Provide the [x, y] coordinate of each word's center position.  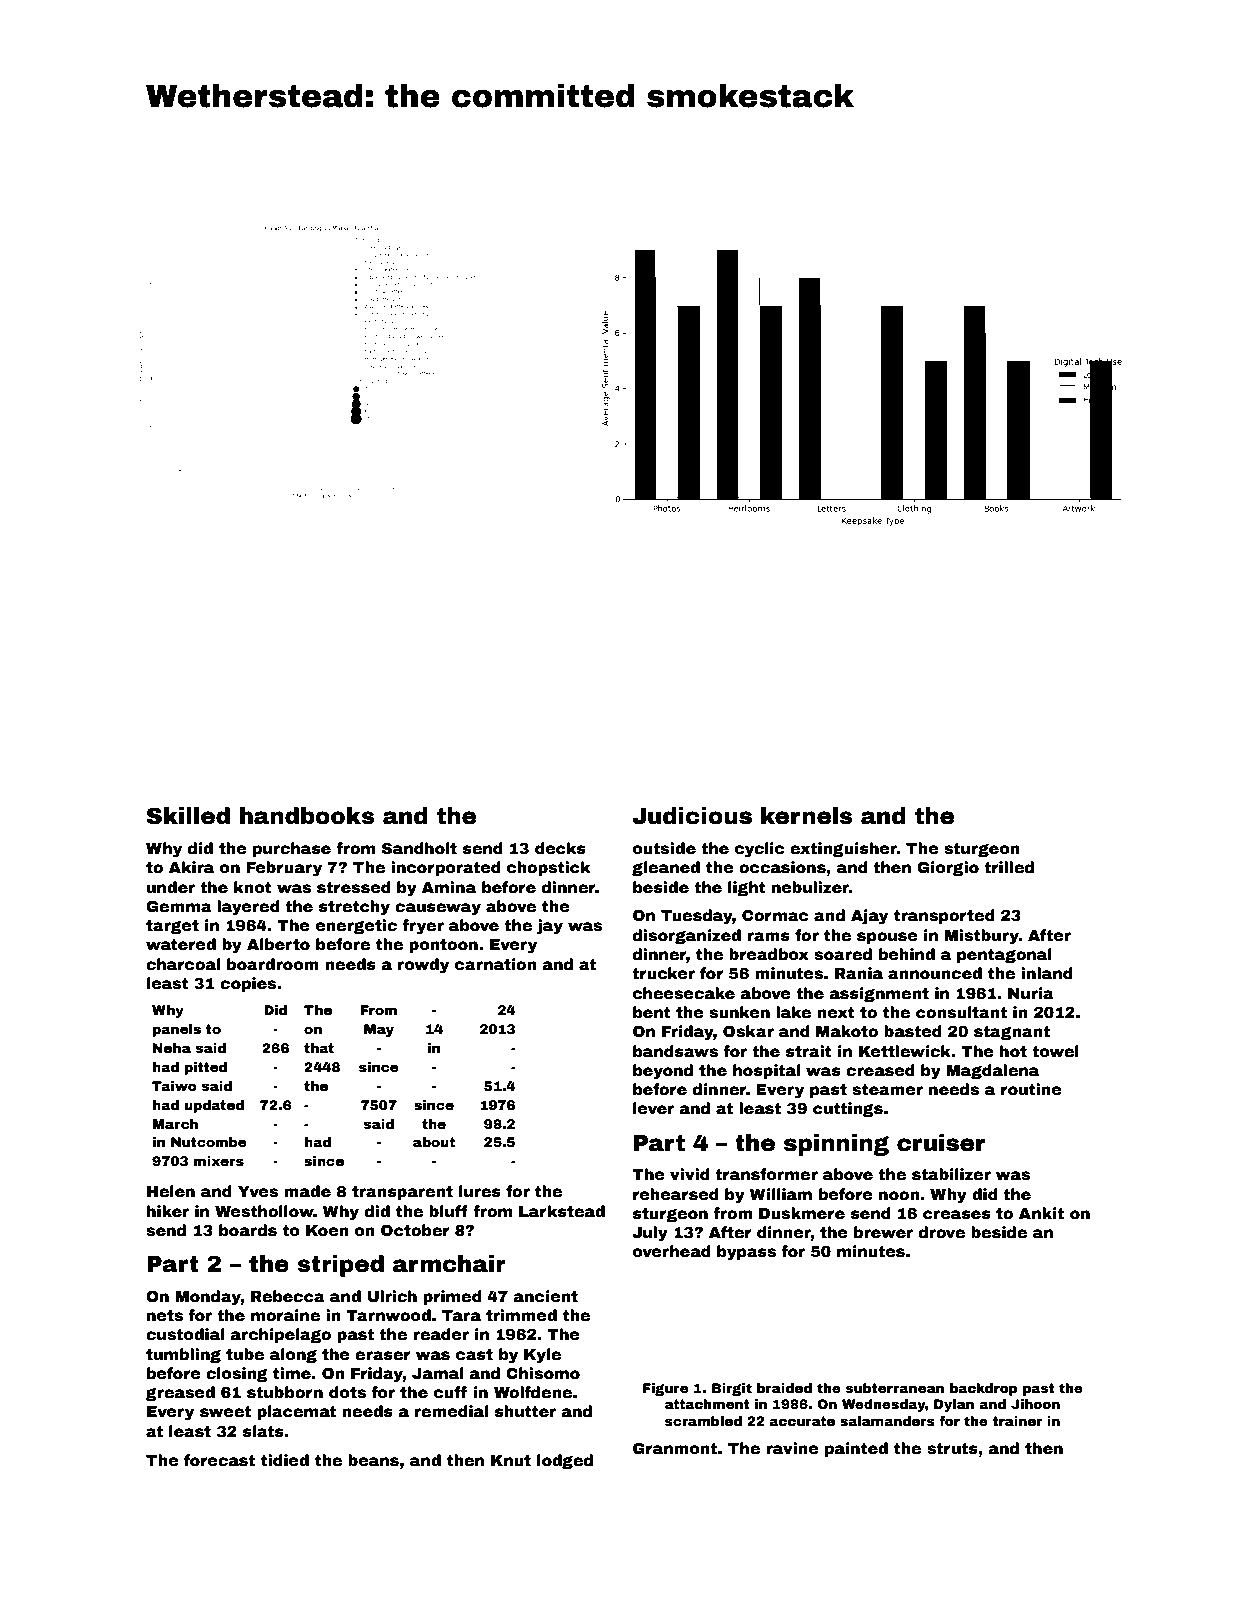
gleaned [666, 868]
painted [856, 1449]
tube [245, 1354]
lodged [565, 1461]
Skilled [188, 816]
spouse [887, 938]
